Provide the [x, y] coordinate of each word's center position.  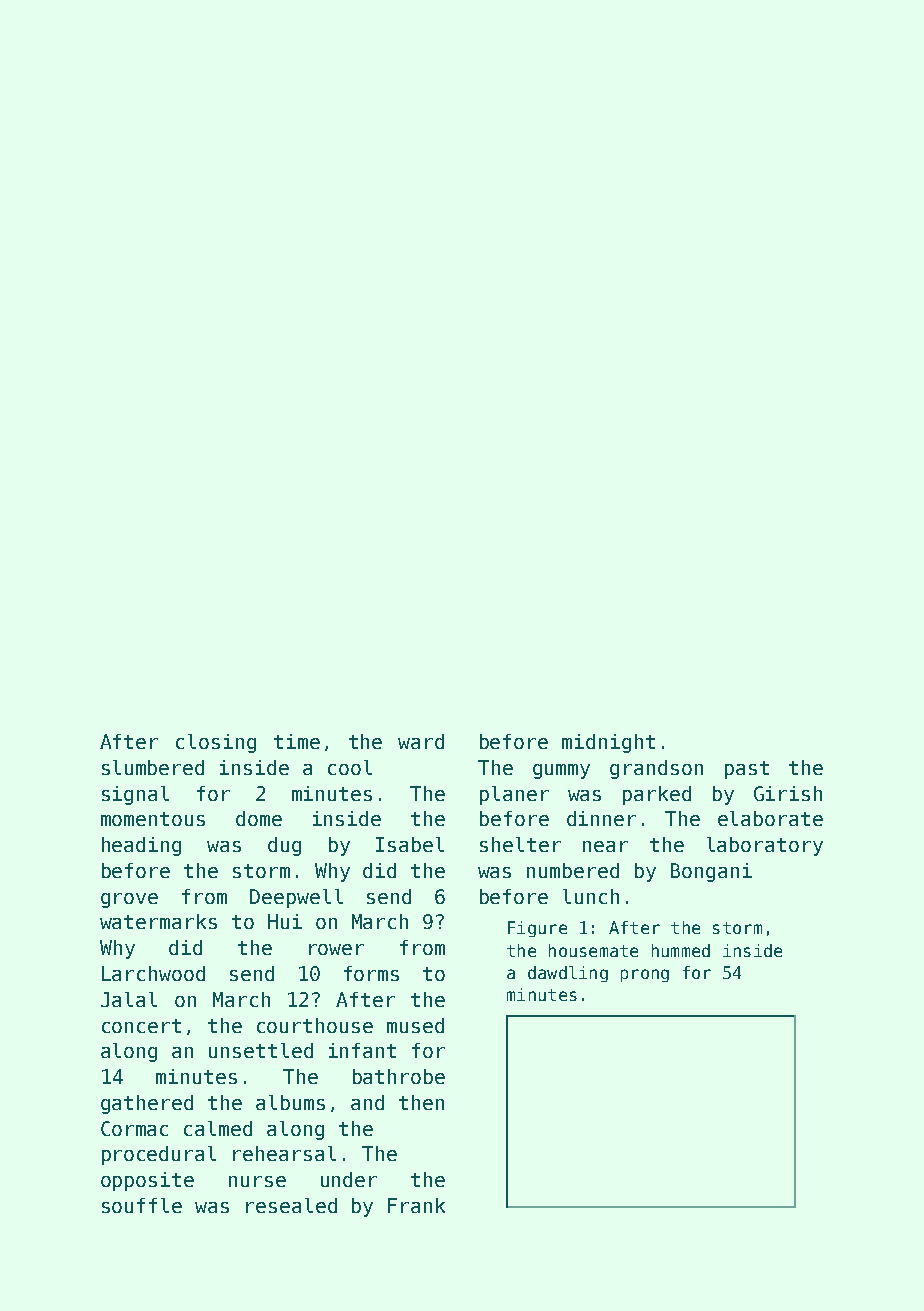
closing [216, 743]
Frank [416, 1205]
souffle [142, 1205]
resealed [291, 1205]
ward [421, 741]
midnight [608, 743]
